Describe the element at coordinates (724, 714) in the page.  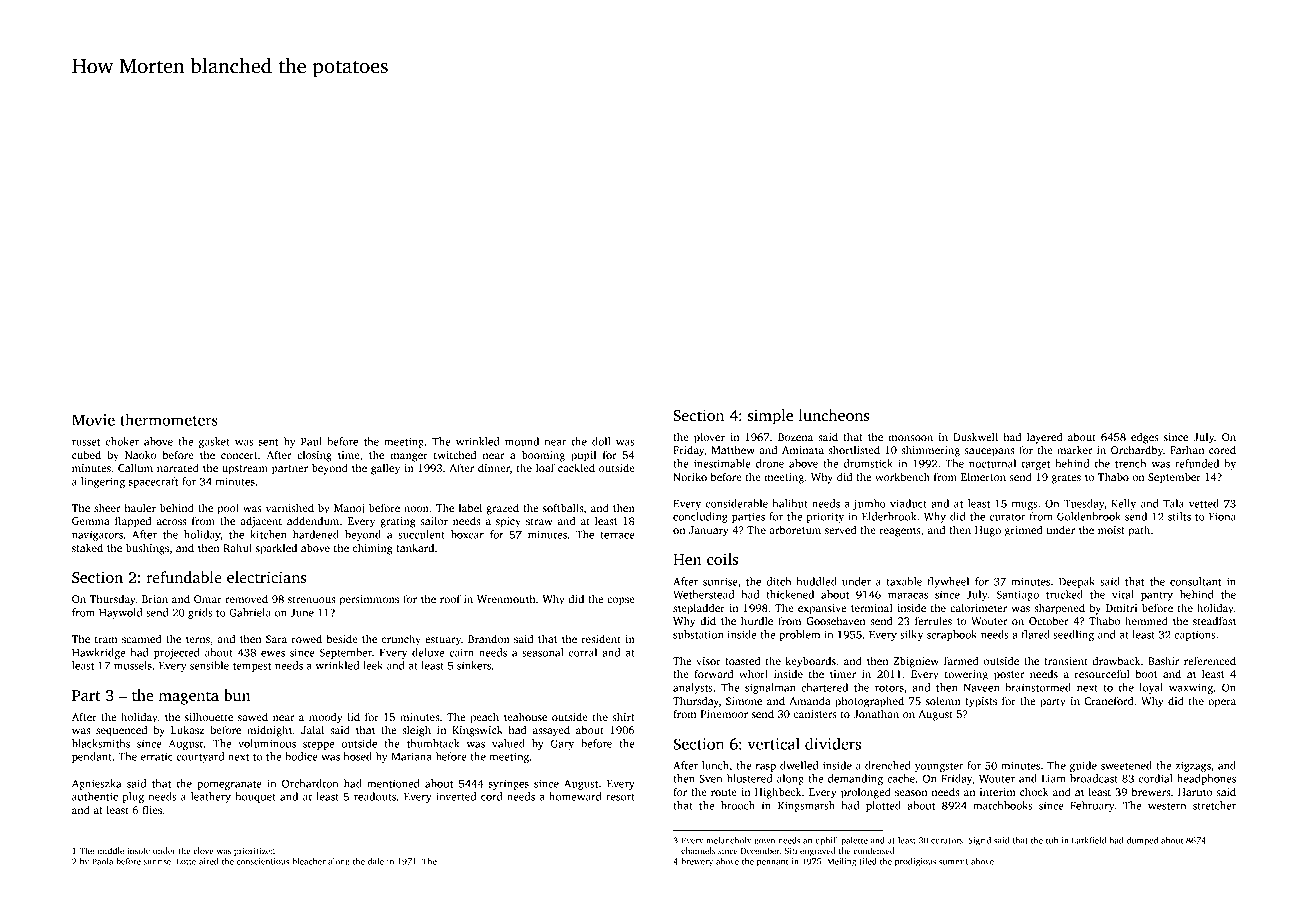
I see `Pinemoor` at that location.
